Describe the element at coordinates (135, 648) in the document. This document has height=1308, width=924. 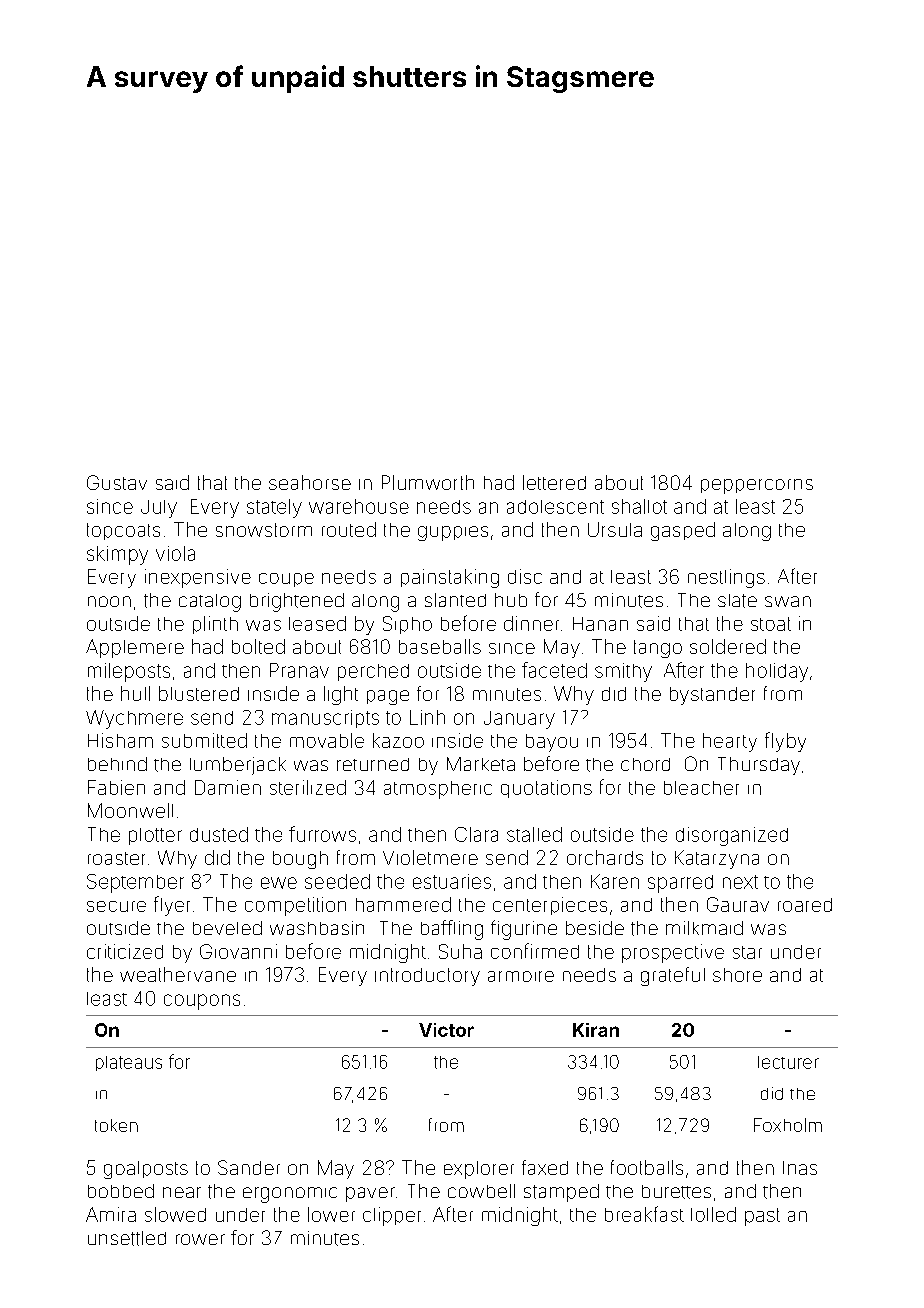
I see `Applemere` at that location.
